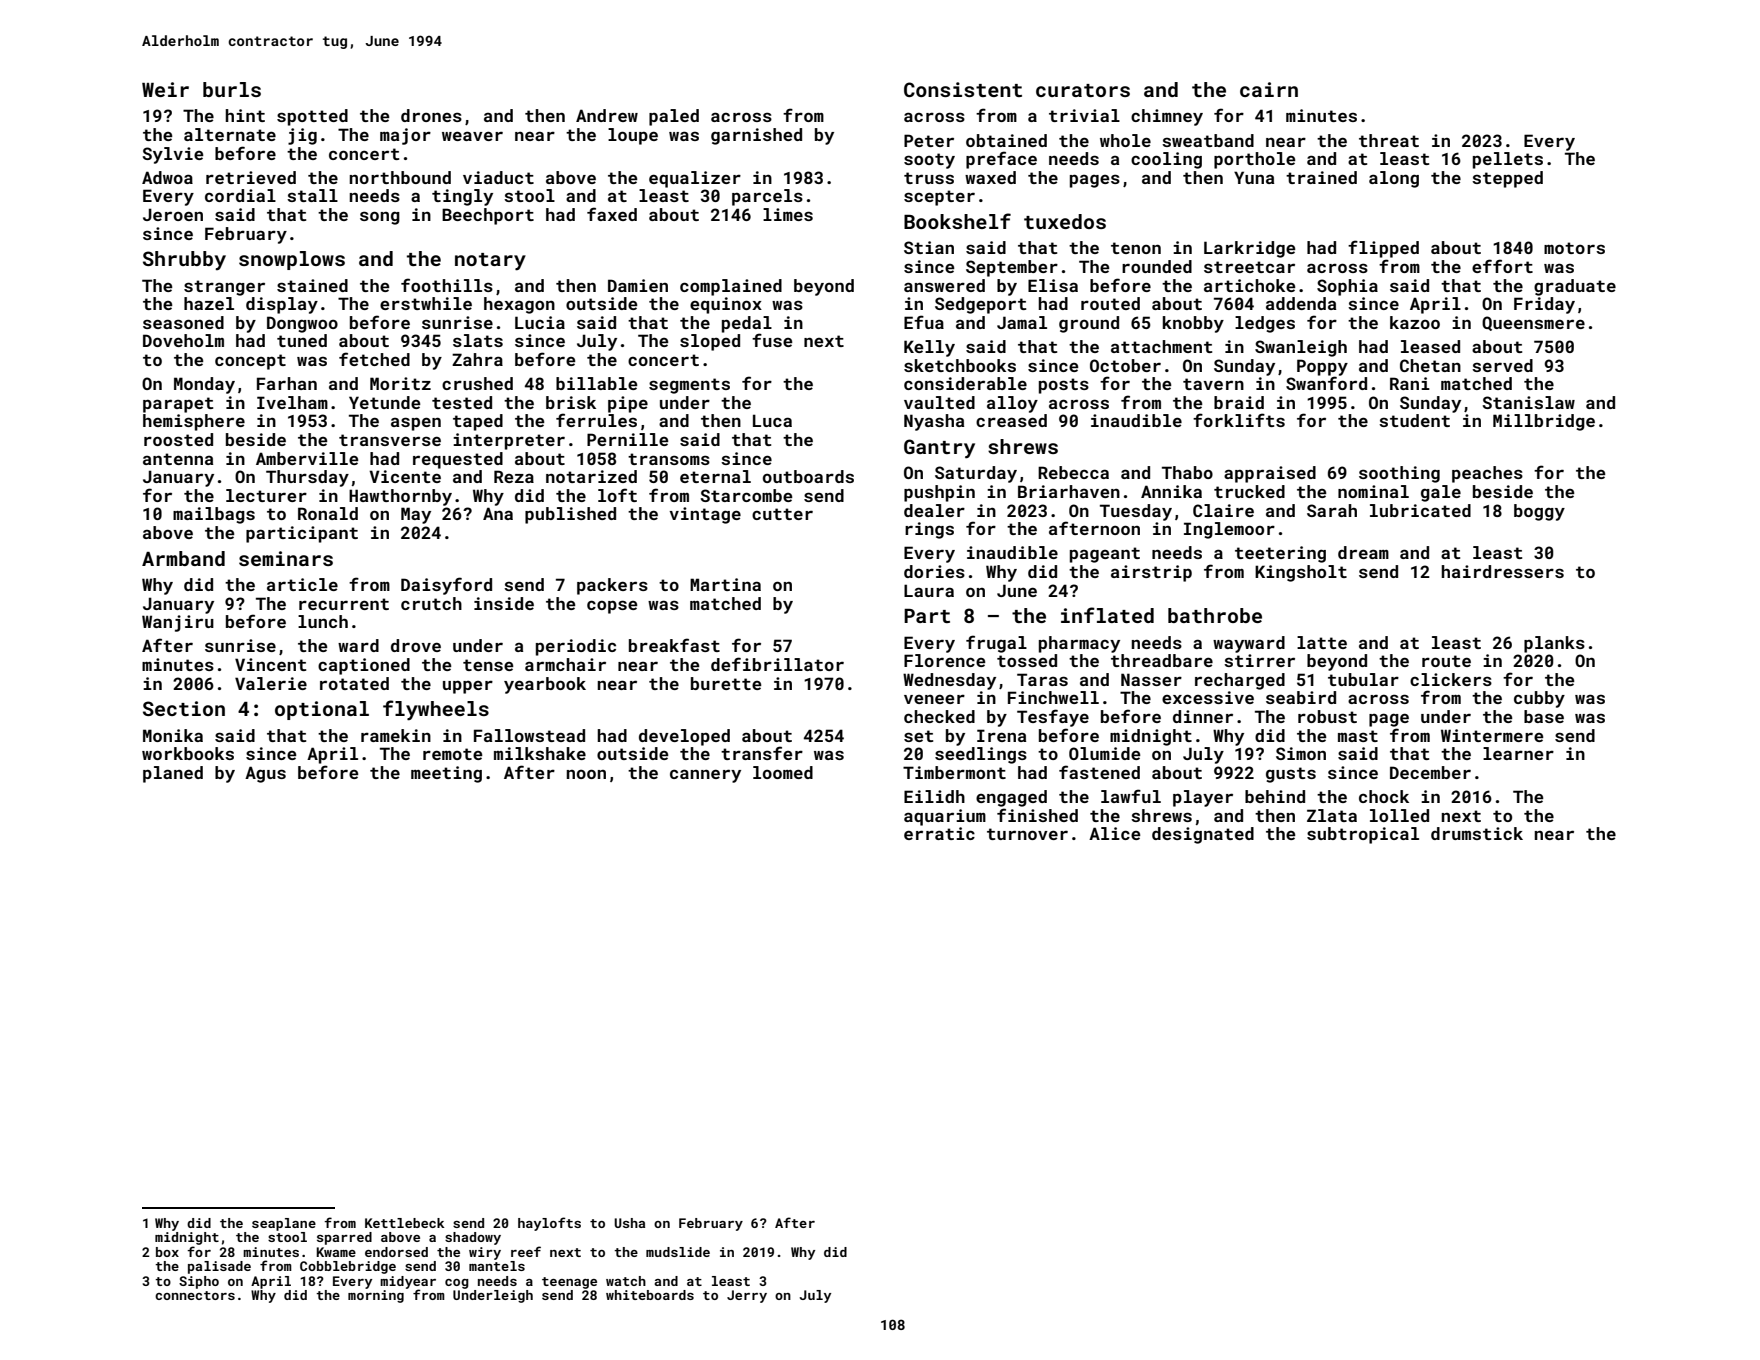 This screenshot has height=1360, width=1760. Describe the element at coordinates (725, 584) in the screenshot. I see `Martina` at that location.
